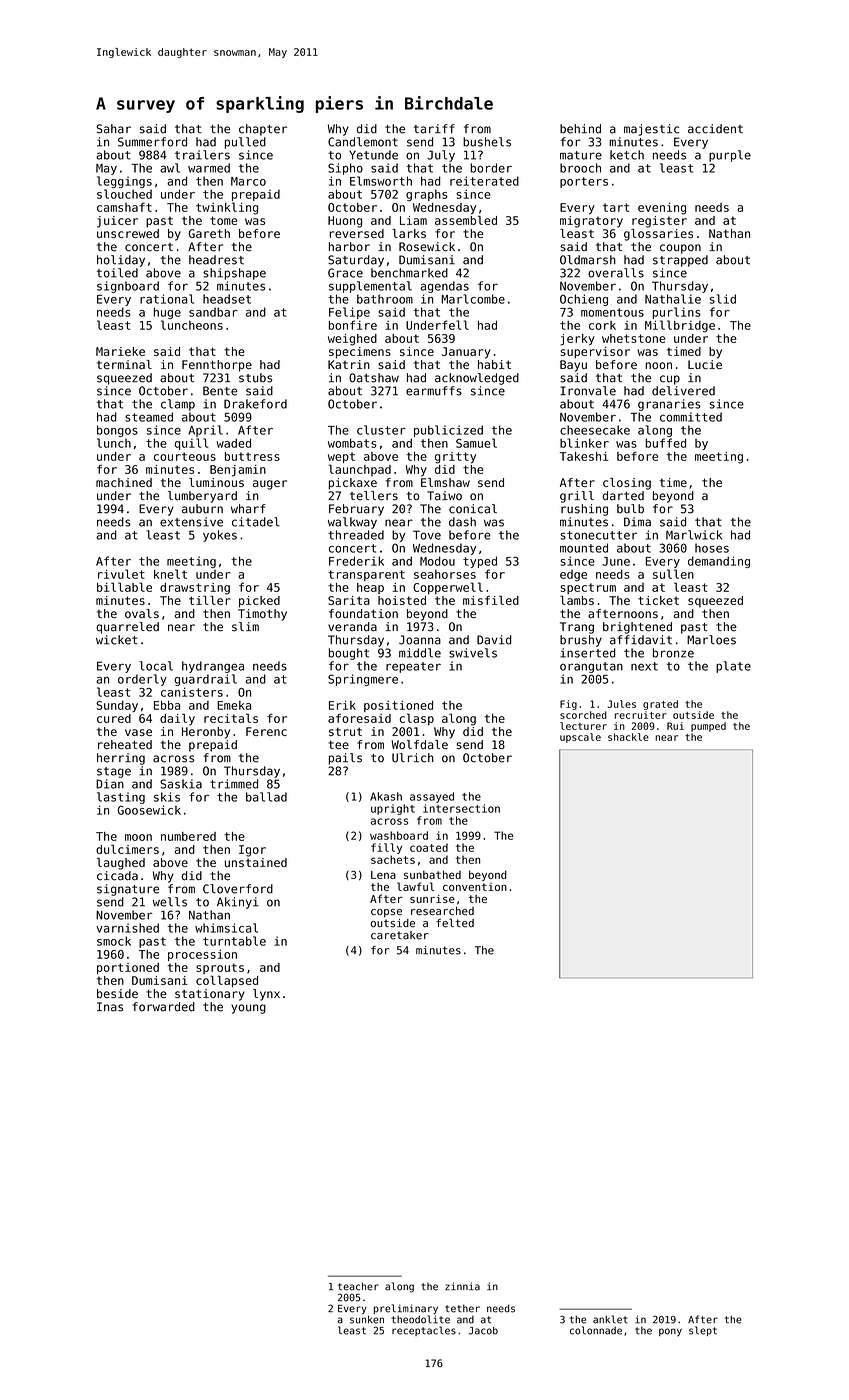  Describe the element at coordinates (610, 1319) in the page. I see `anklet` at that location.
